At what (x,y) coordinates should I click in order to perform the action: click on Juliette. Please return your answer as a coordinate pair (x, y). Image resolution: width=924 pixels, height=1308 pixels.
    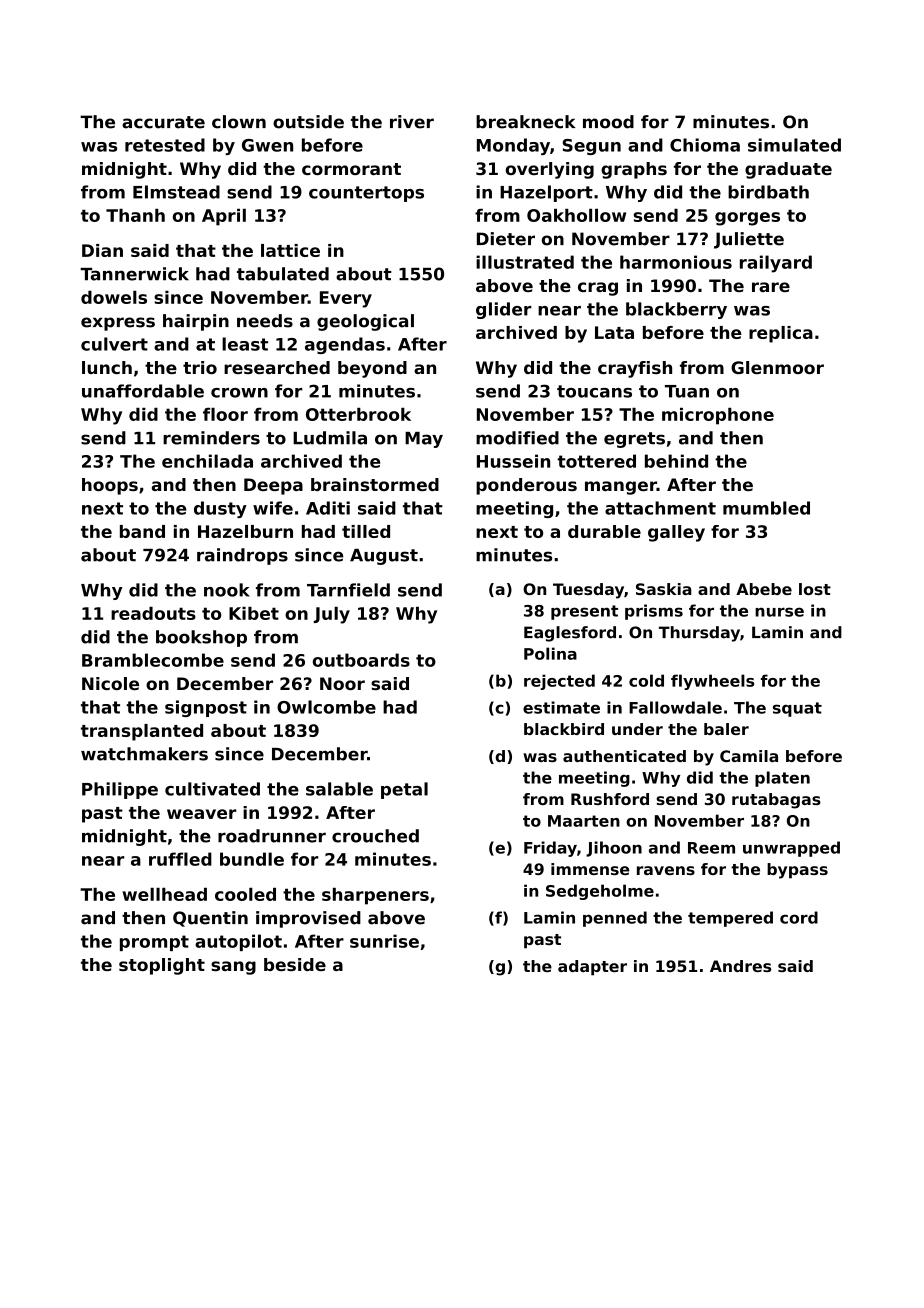
    Looking at the image, I should click on (749, 240).
